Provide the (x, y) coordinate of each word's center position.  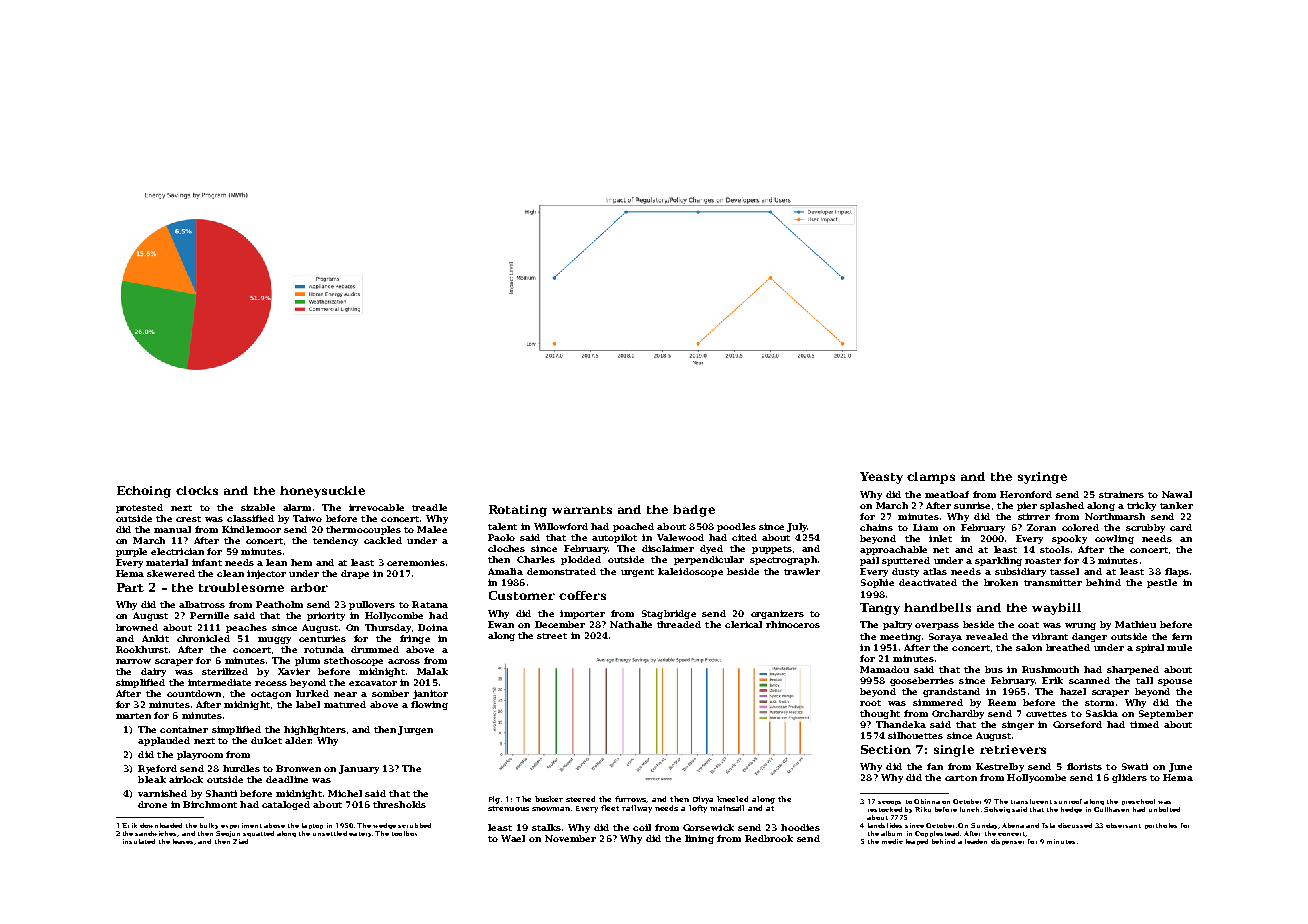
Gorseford (1077, 724)
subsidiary (1020, 572)
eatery (360, 834)
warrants (582, 510)
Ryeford (157, 769)
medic (892, 841)
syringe (1042, 478)
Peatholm (279, 604)
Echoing (144, 492)
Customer (522, 595)
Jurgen (415, 730)
